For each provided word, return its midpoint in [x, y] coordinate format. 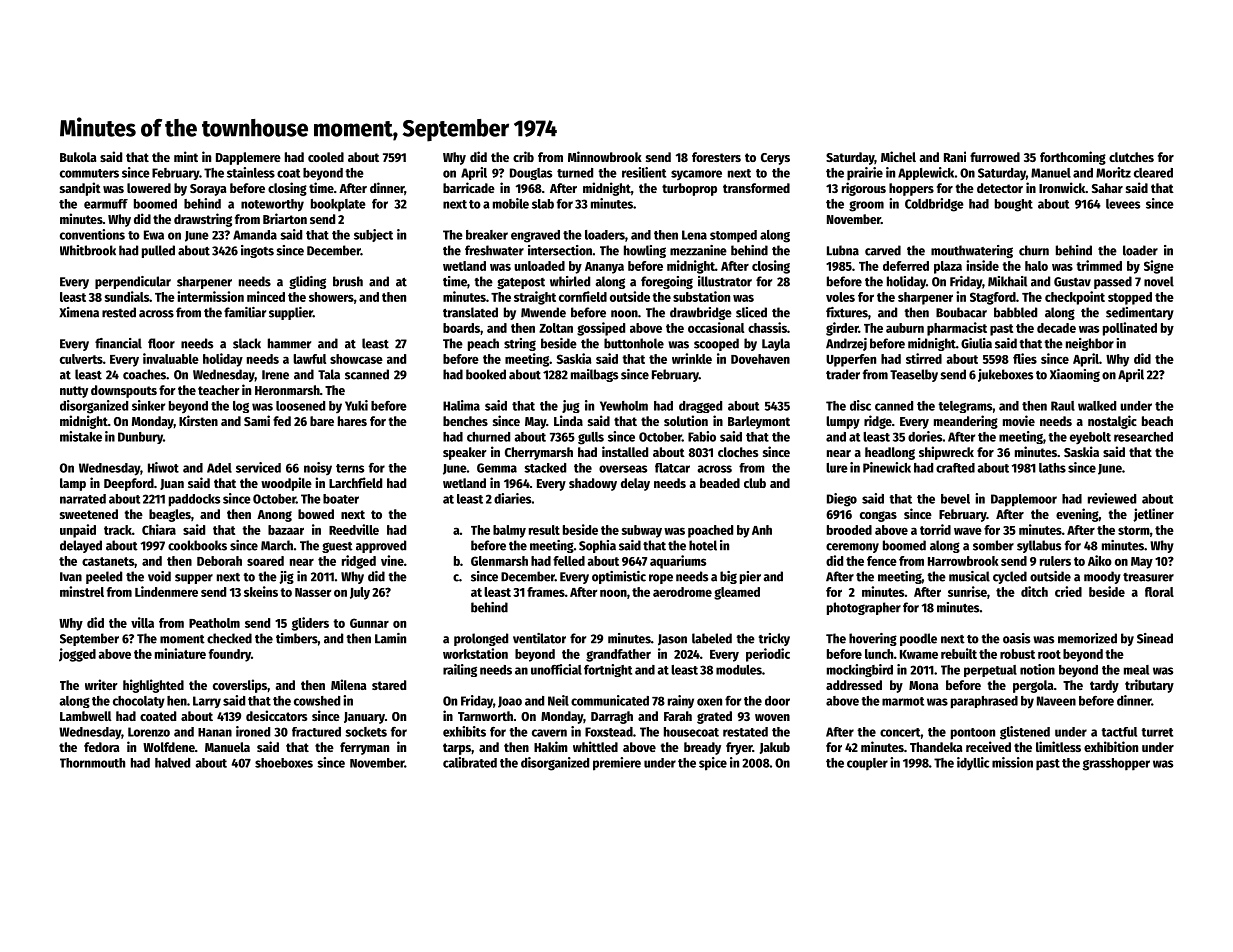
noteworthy [272, 205]
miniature [180, 653]
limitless [1058, 746]
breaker [487, 235]
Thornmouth [92, 763]
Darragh [612, 717]
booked [486, 374]
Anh [762, 530]
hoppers [911, 189]
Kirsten [198, 420]
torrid [935, 529]
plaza [948, 267]
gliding [307, 282]
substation [701, 296]
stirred [924, 358]
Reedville [354, 529]
